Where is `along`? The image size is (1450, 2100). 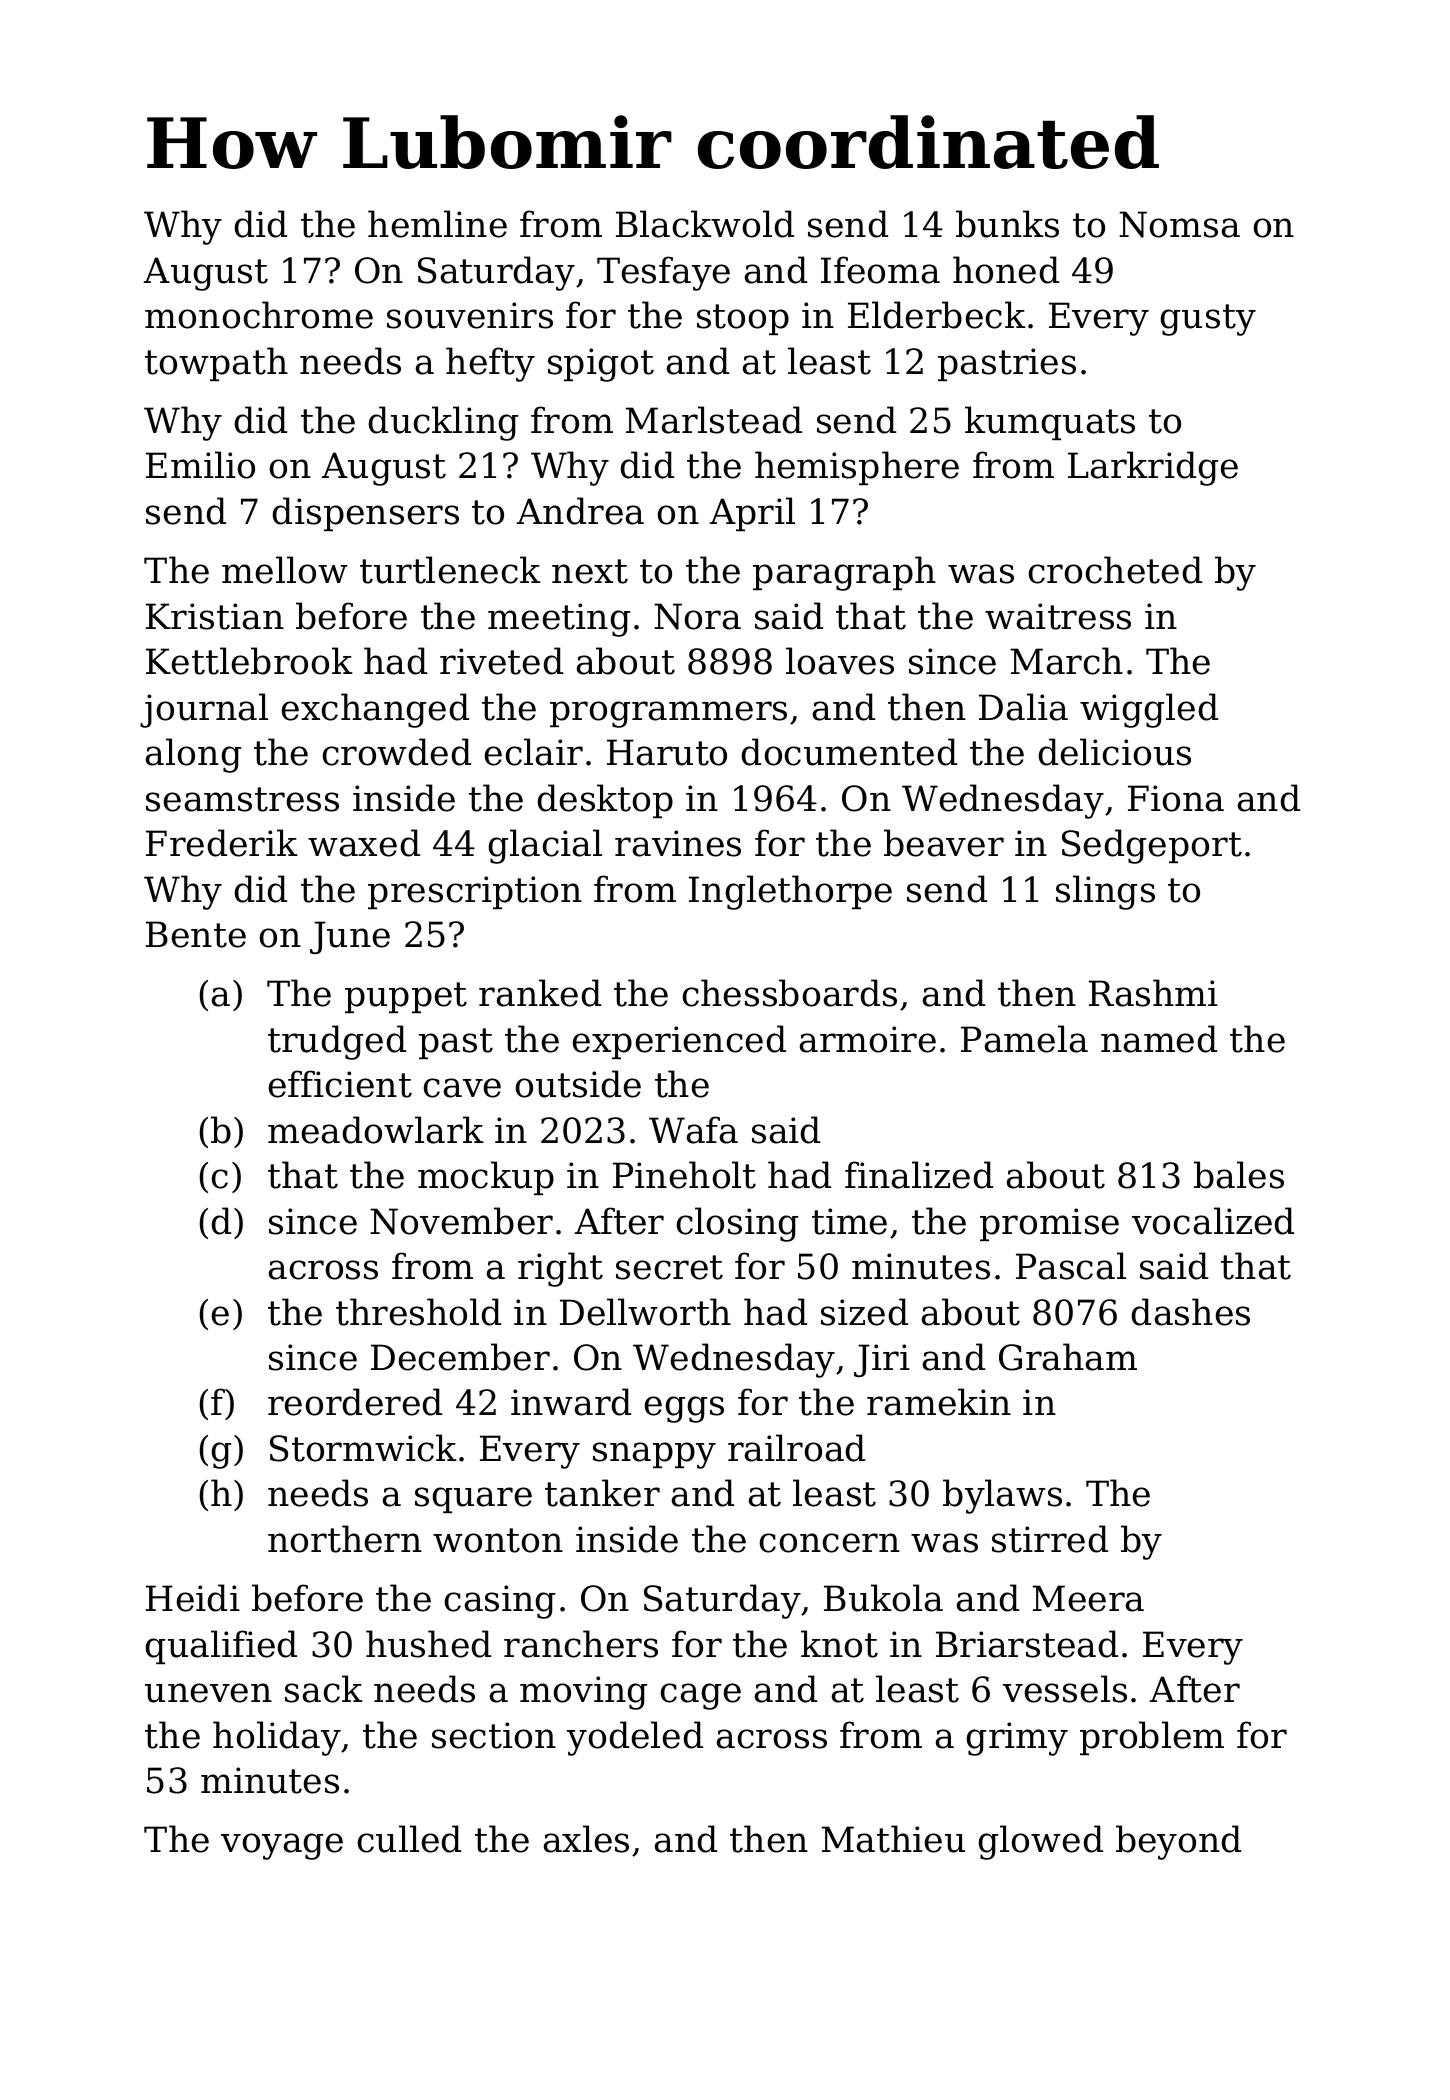 along is located at coordinates (193, 755).
